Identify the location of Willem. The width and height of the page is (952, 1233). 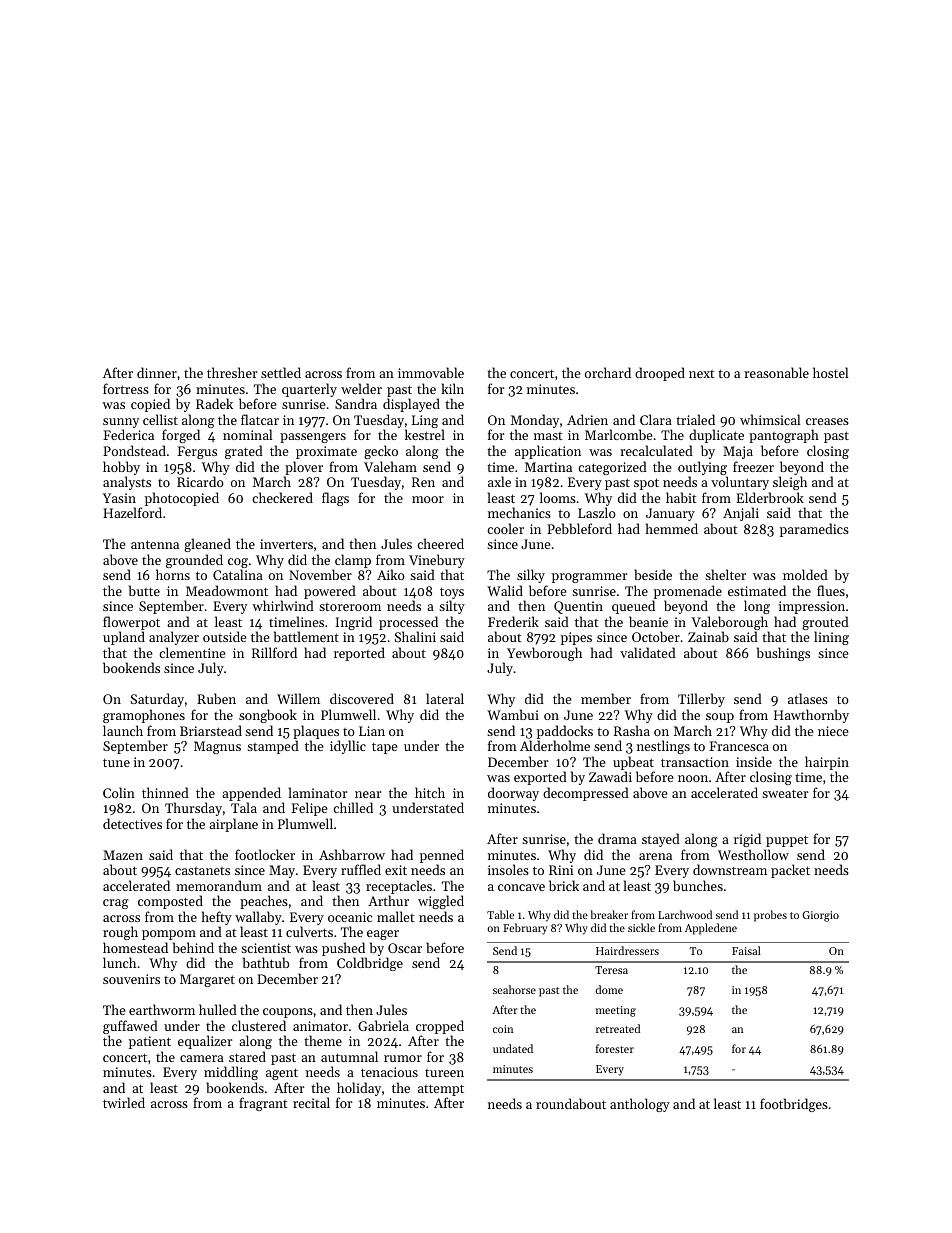
(298, 698).
